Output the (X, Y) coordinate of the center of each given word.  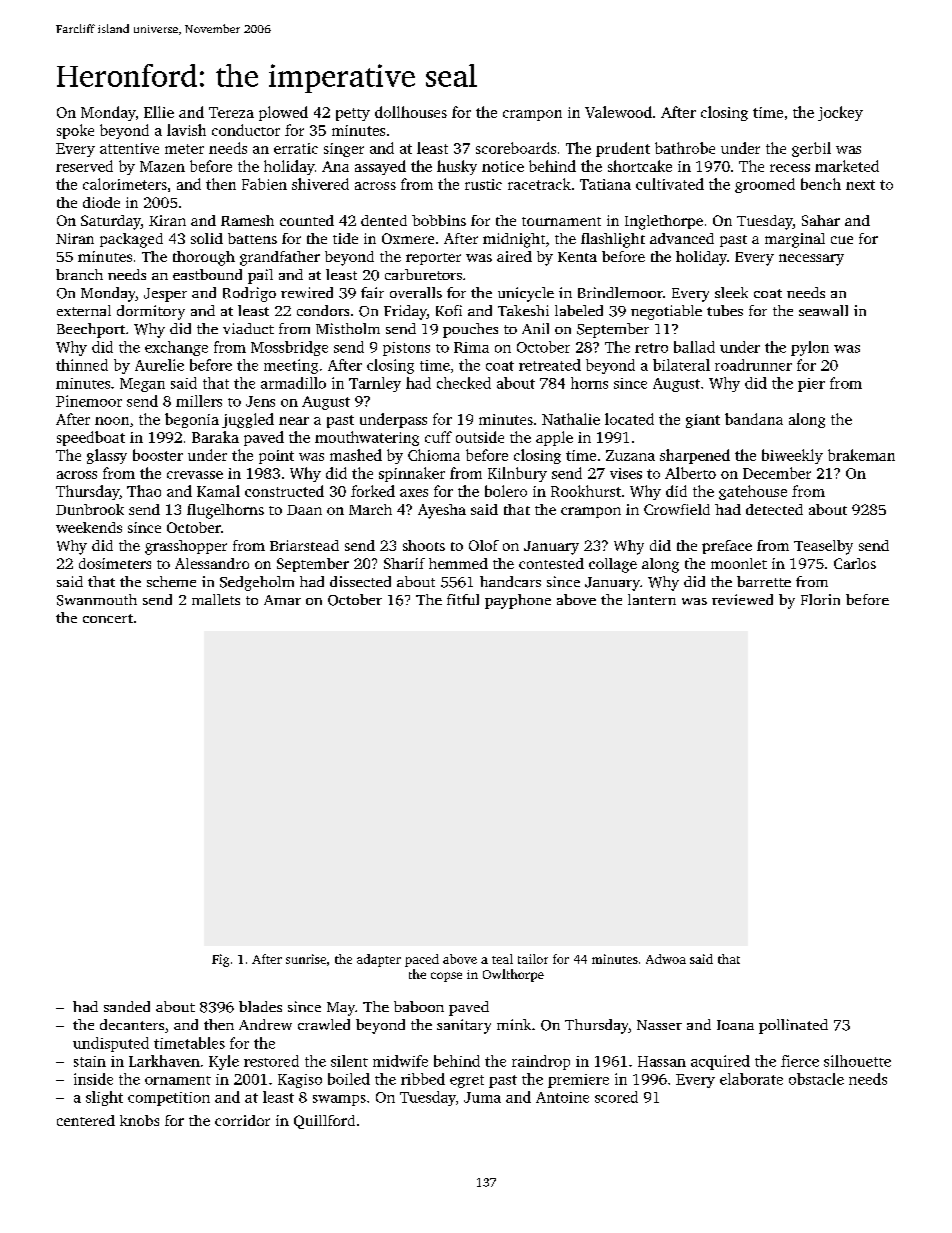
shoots (424, 545)
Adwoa (666, 959)
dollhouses (411, 112)
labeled (579, 310)
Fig (220, 960)
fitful (463, 599)
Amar (282, 600)
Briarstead (304, 545)
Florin (820, 599)
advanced (682, 238)
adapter (379, 960)
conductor (246, 130)
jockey (840, 113)
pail (260, 276)
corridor (242, 1120)
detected (774, 509)
